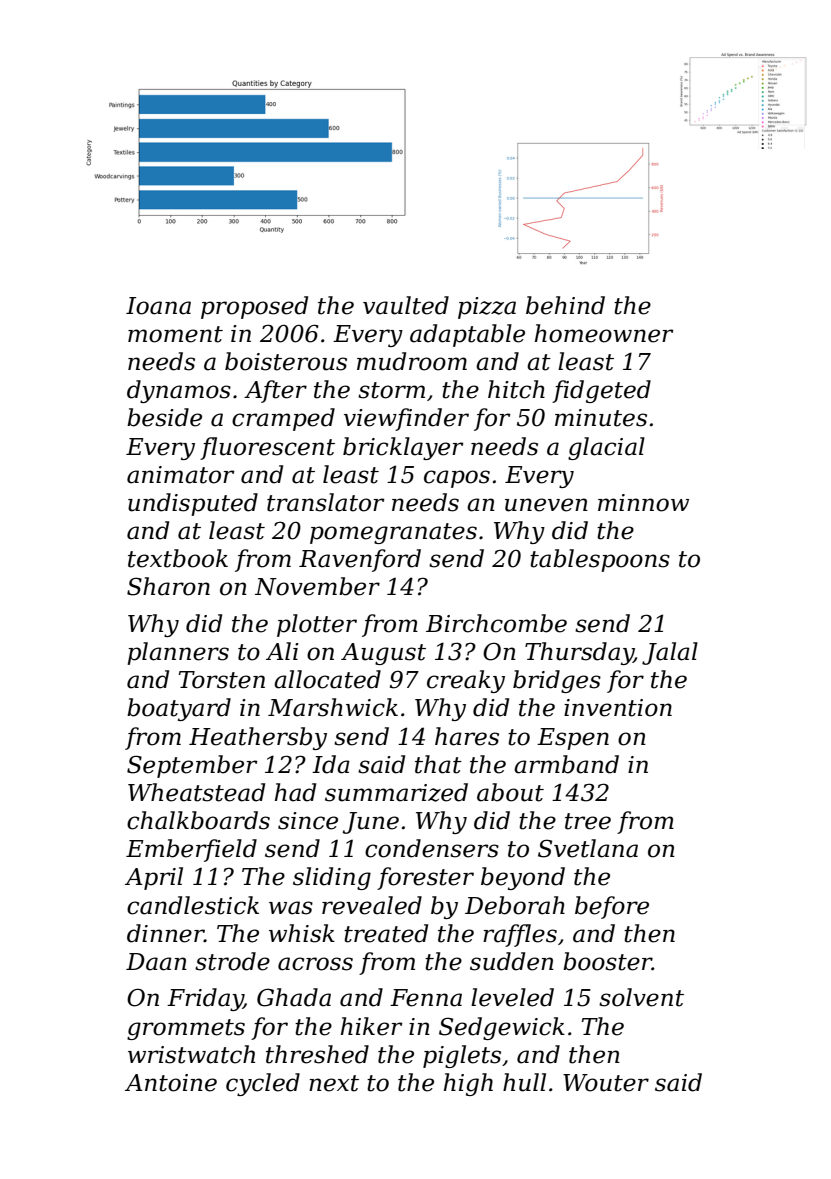  What do you see at coordinates (604, 333) in the document?
I see `homeowner` at bounding box center [604, 333].
